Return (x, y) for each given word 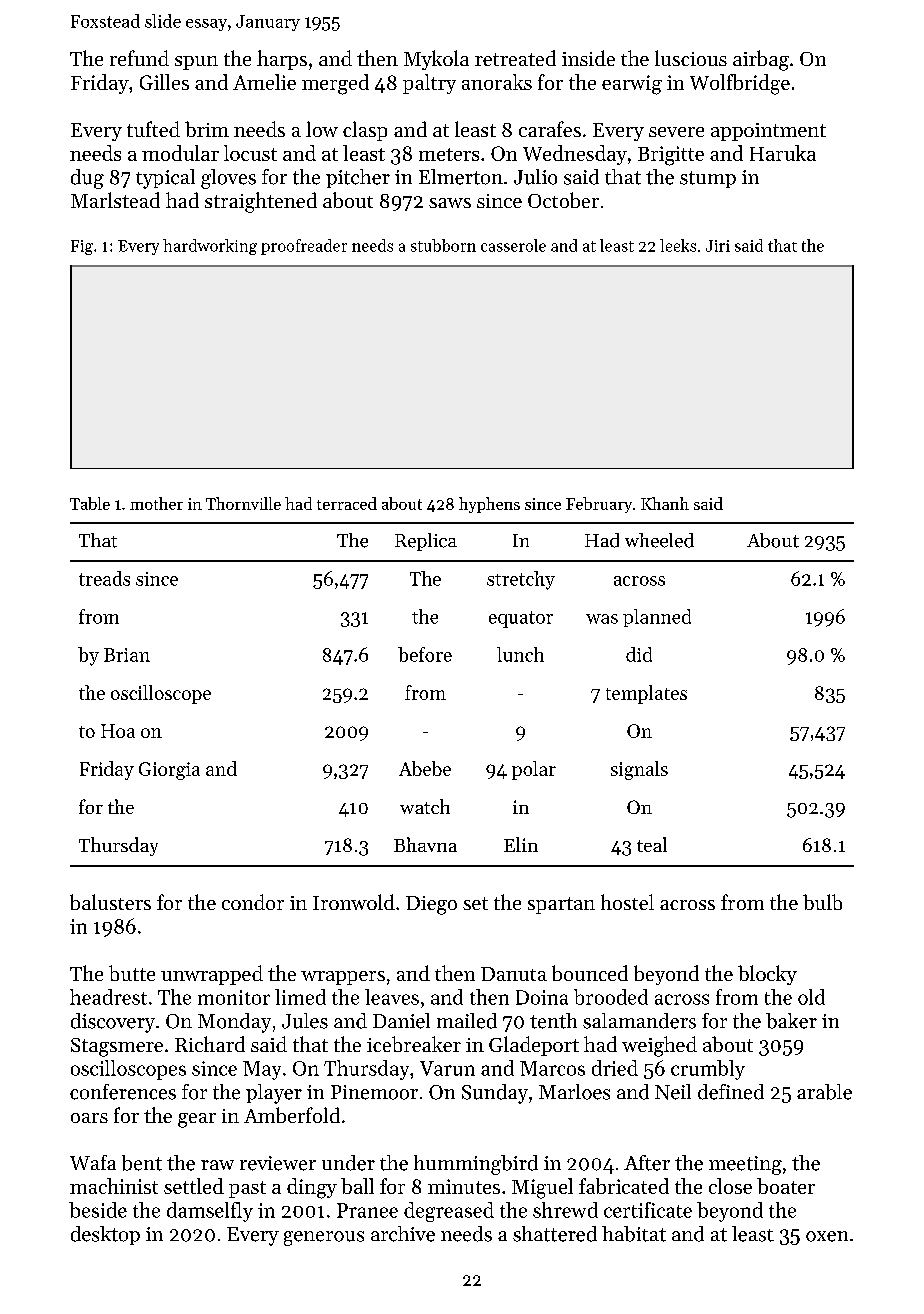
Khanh (665, 503)
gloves (228, 179)
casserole (513, 245)
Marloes (574, 1092)
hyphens (489, 505)
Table (90, 503)
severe (676, 132)
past (247, 1189)
